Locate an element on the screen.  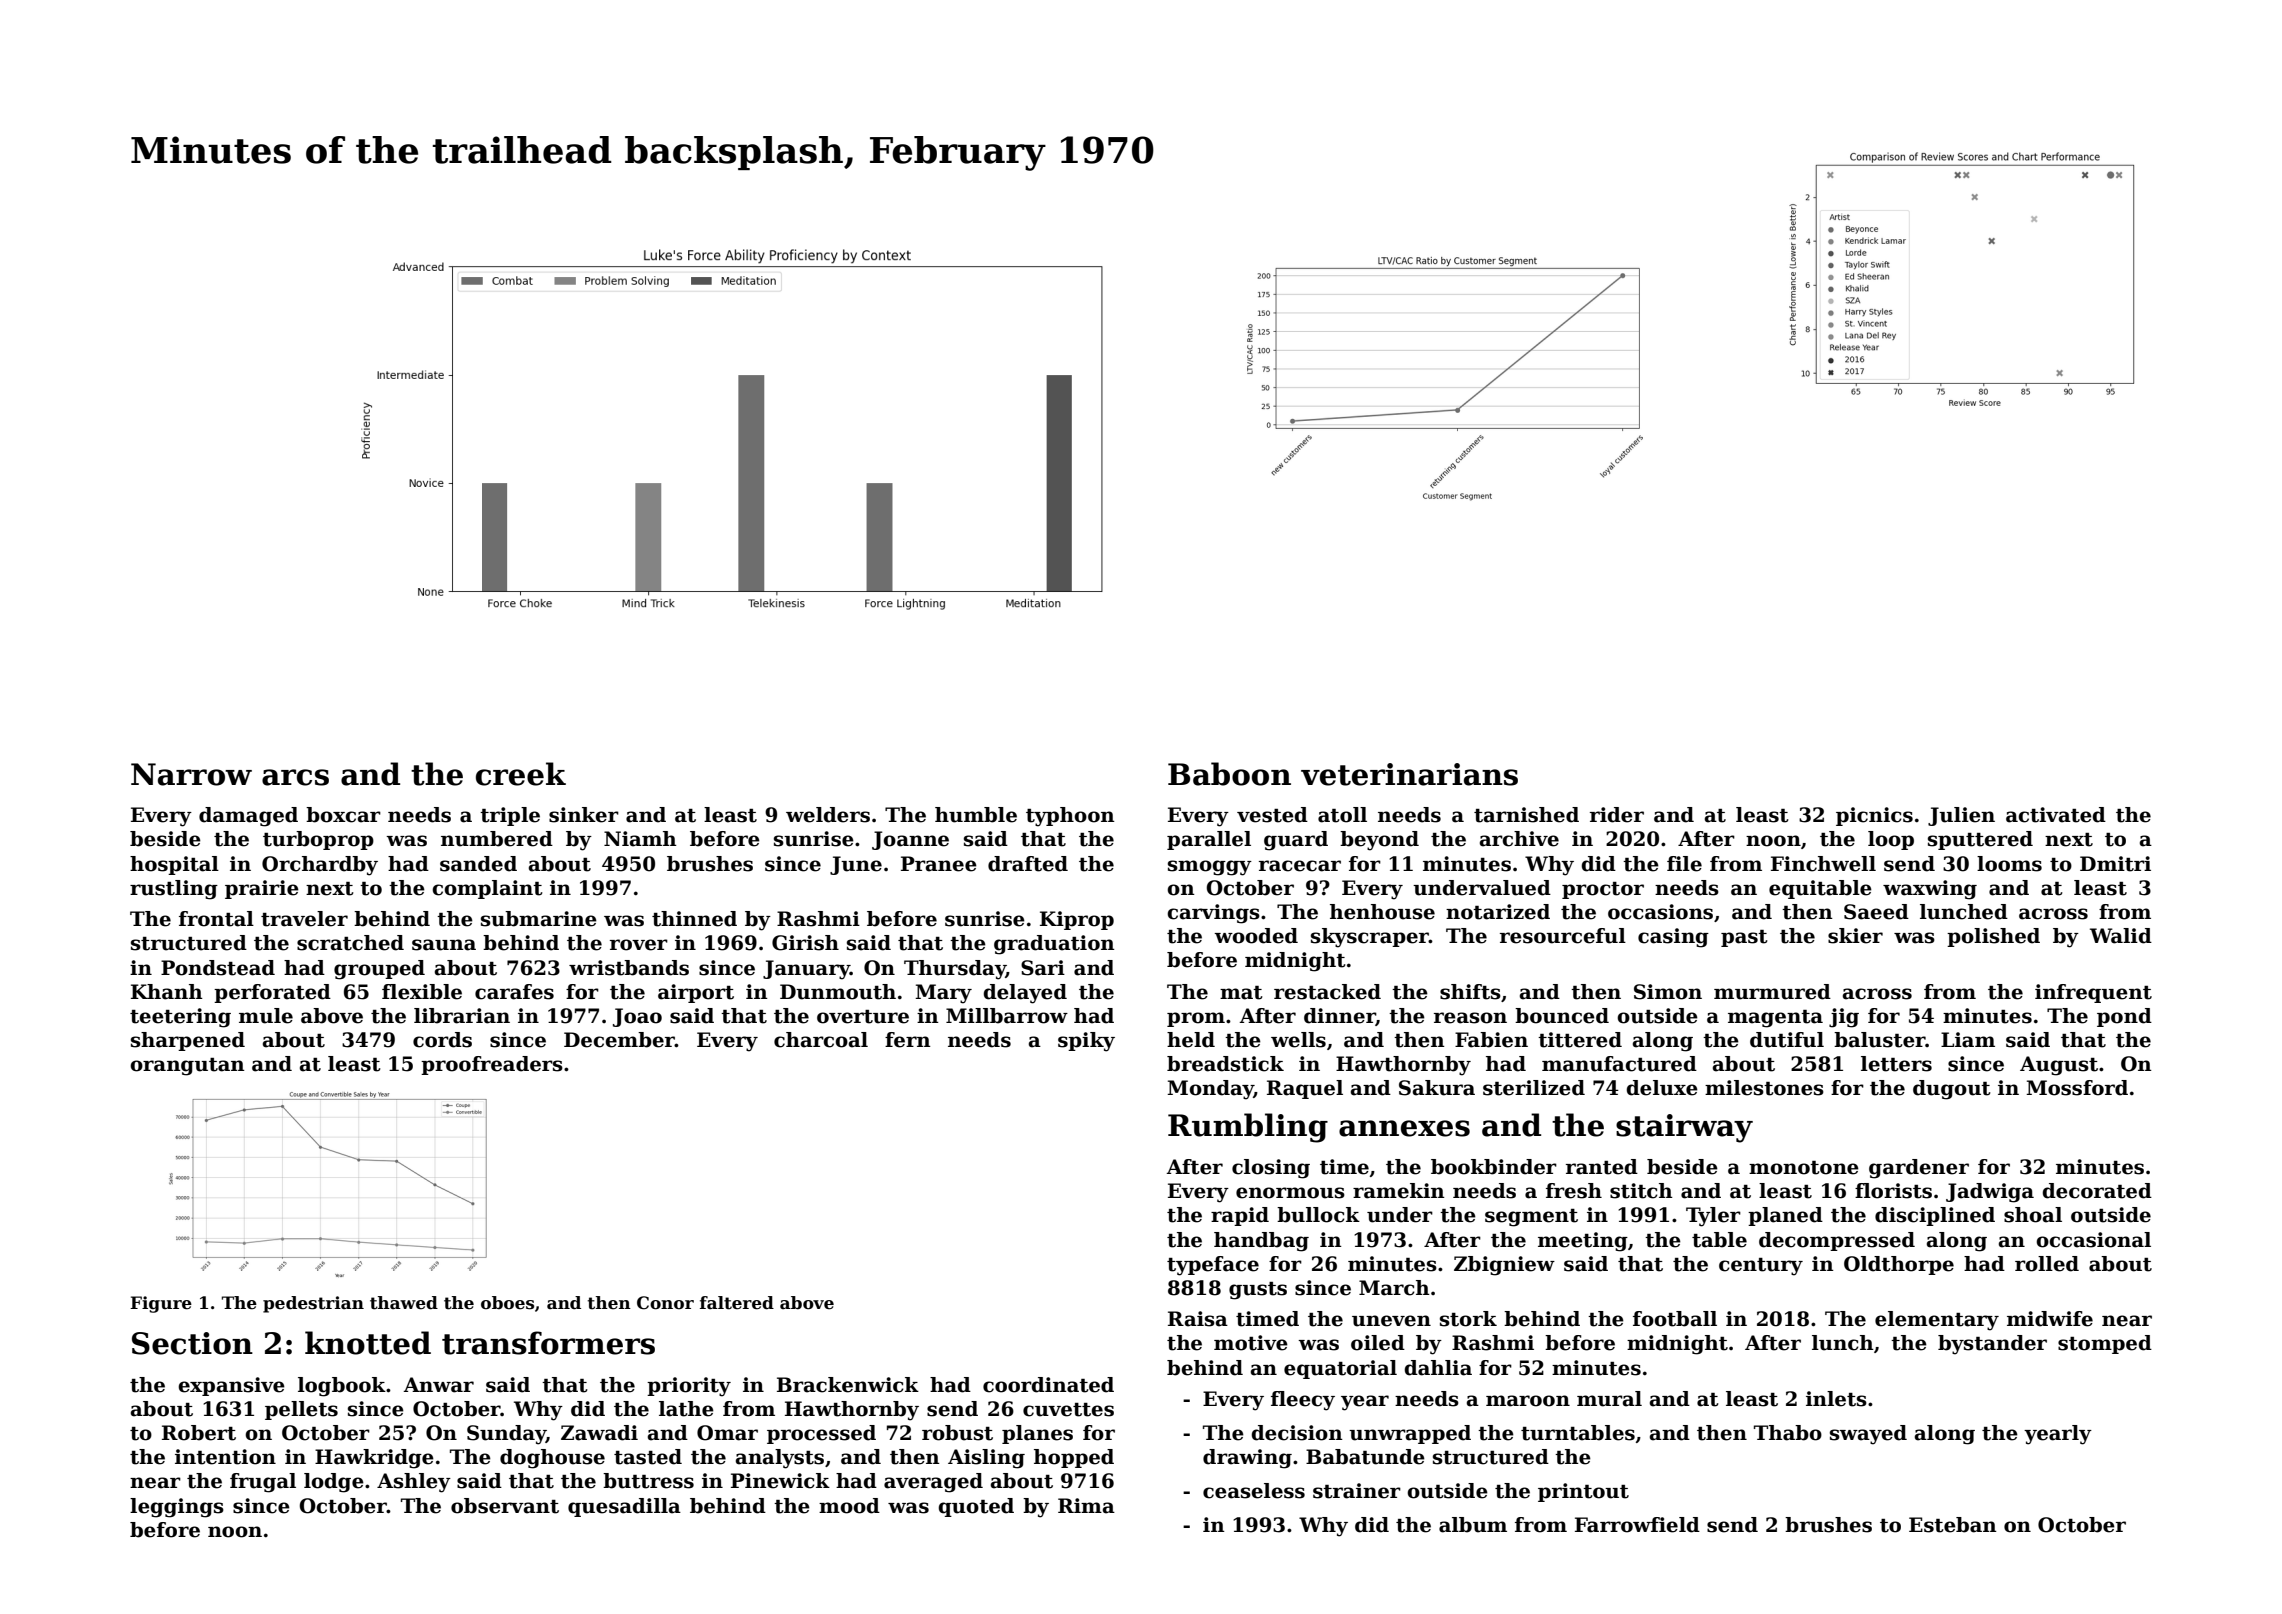
quoted is located at coordinates (976, 1507).
